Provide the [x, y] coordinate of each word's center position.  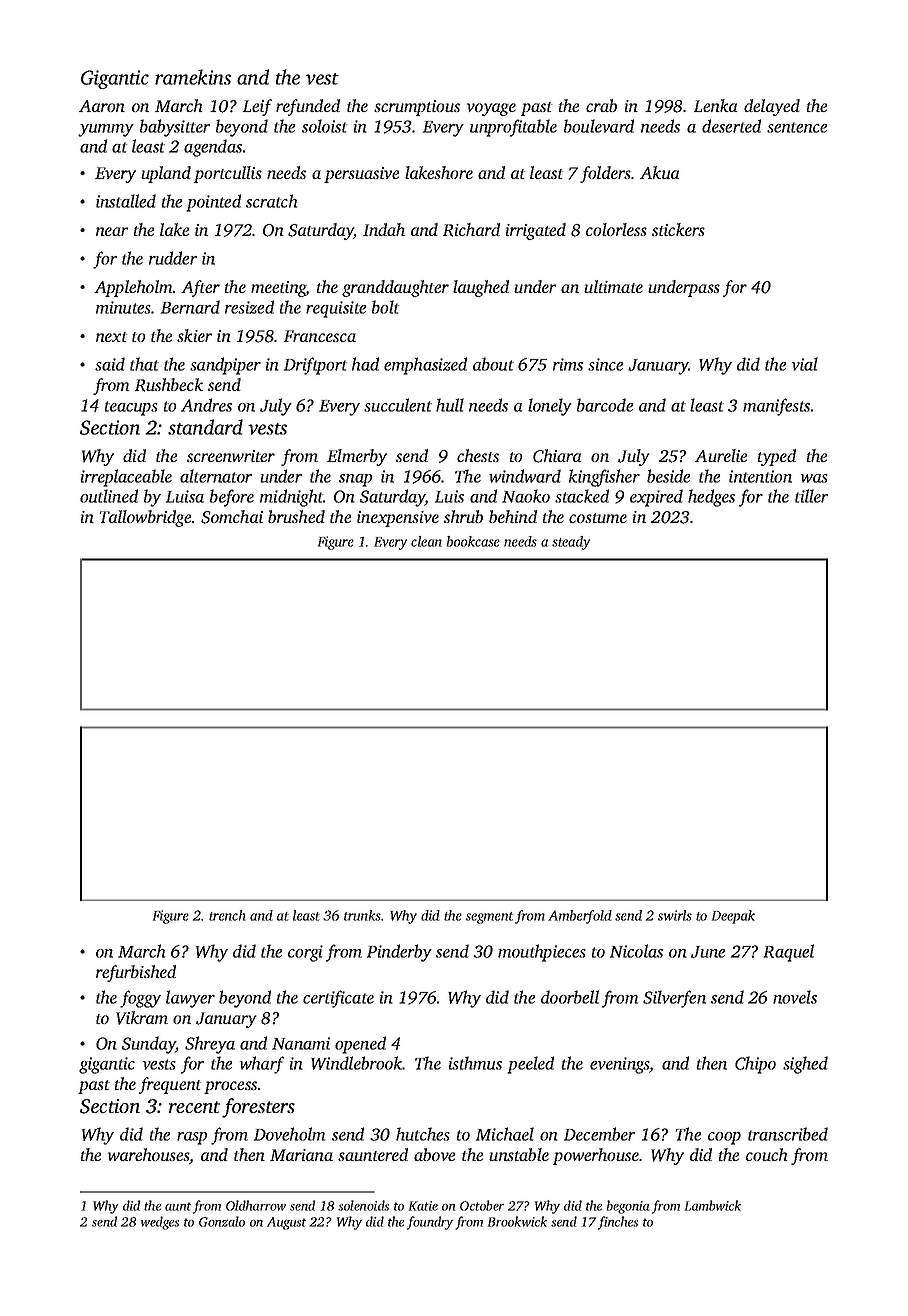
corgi [305, 953]
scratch [271, 201]
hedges [711, 498]
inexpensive [398, 519]
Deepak [733, 917]
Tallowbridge [145, 518]
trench [227, 915]
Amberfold [580, 917]
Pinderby [399, 953]
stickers [678, 229]
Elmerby [357, 457]
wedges [160, 1223]
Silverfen [674, 999]
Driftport [315, 366]
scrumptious [417, 108]
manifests [776, 407]
